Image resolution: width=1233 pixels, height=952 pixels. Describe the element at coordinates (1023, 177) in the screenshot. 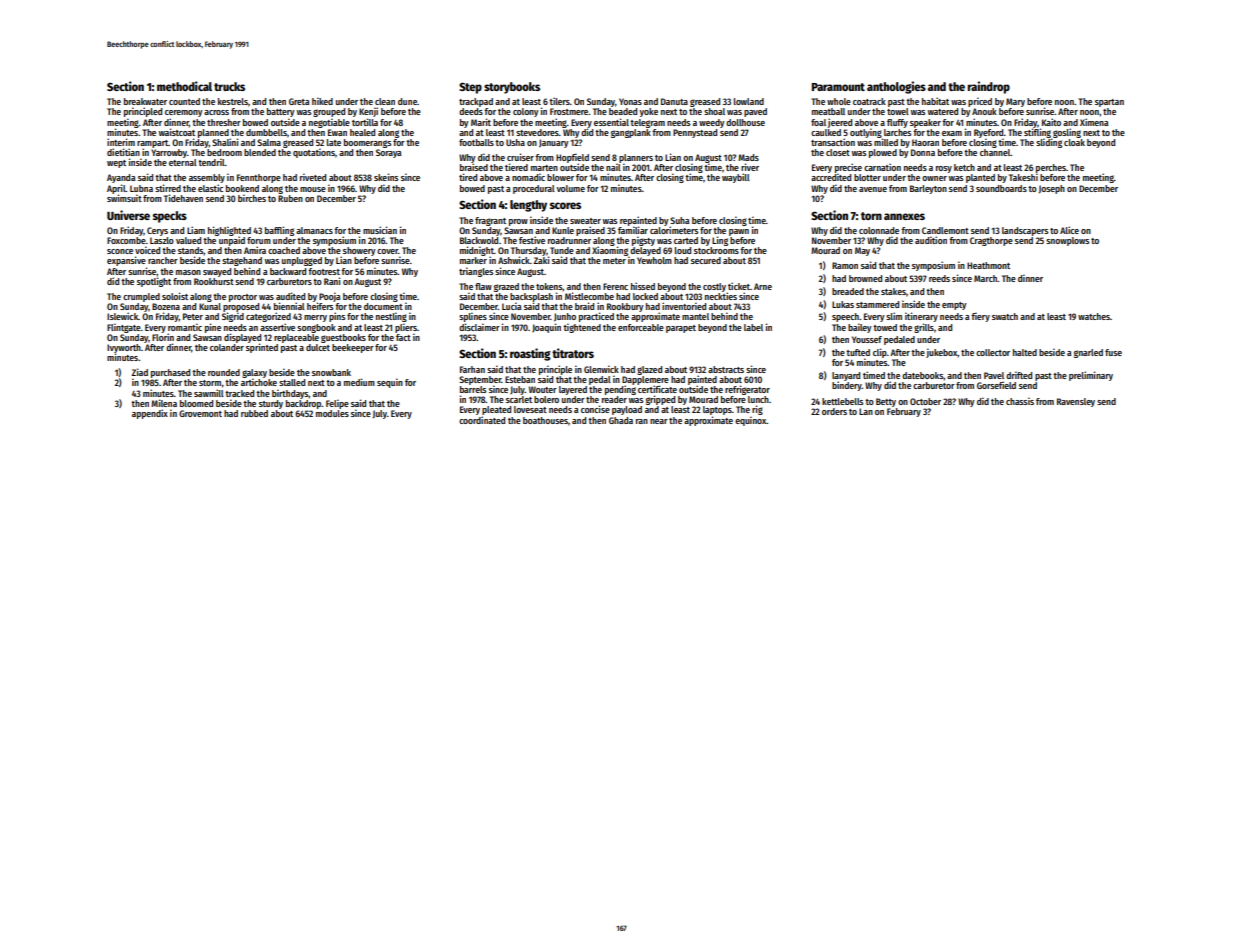

I see `Takeshi` at that location.
